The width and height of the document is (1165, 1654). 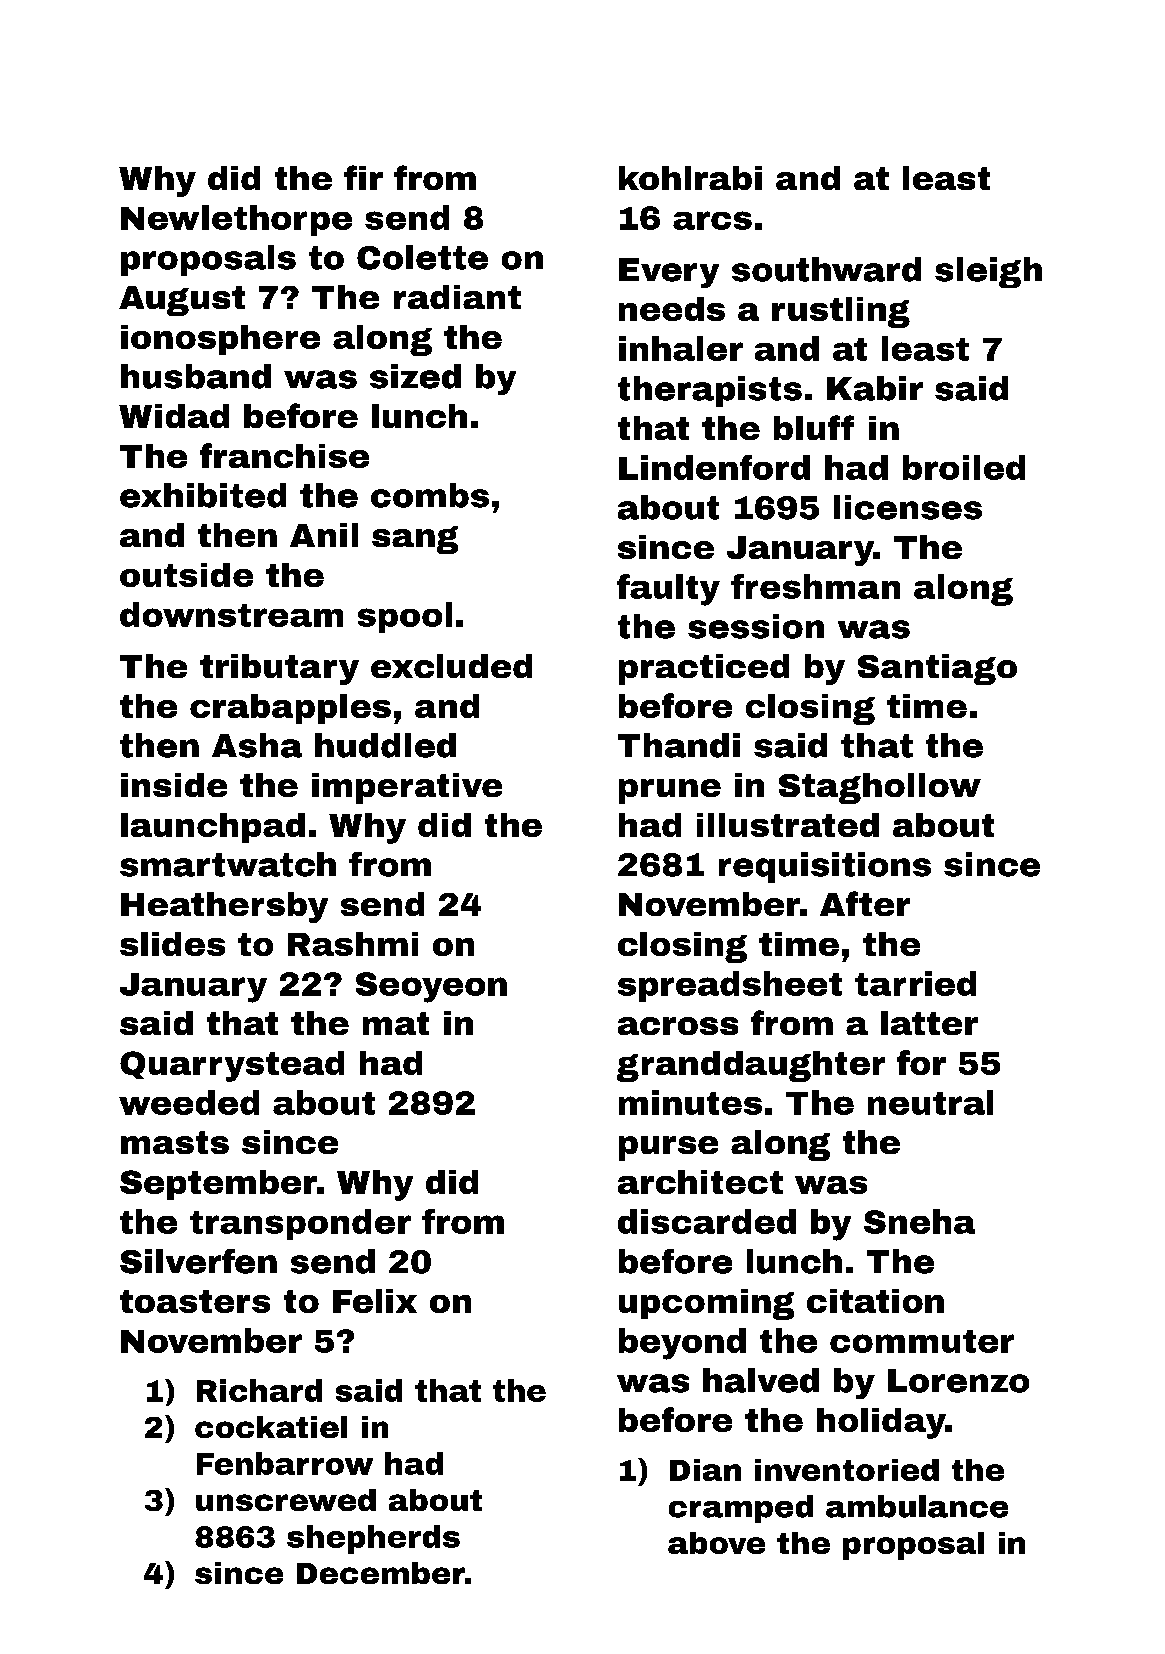 What do you see at coordinates (285, 1463) in the document?
I see `Fenbarrow` at bounding box center [285, 1463].
